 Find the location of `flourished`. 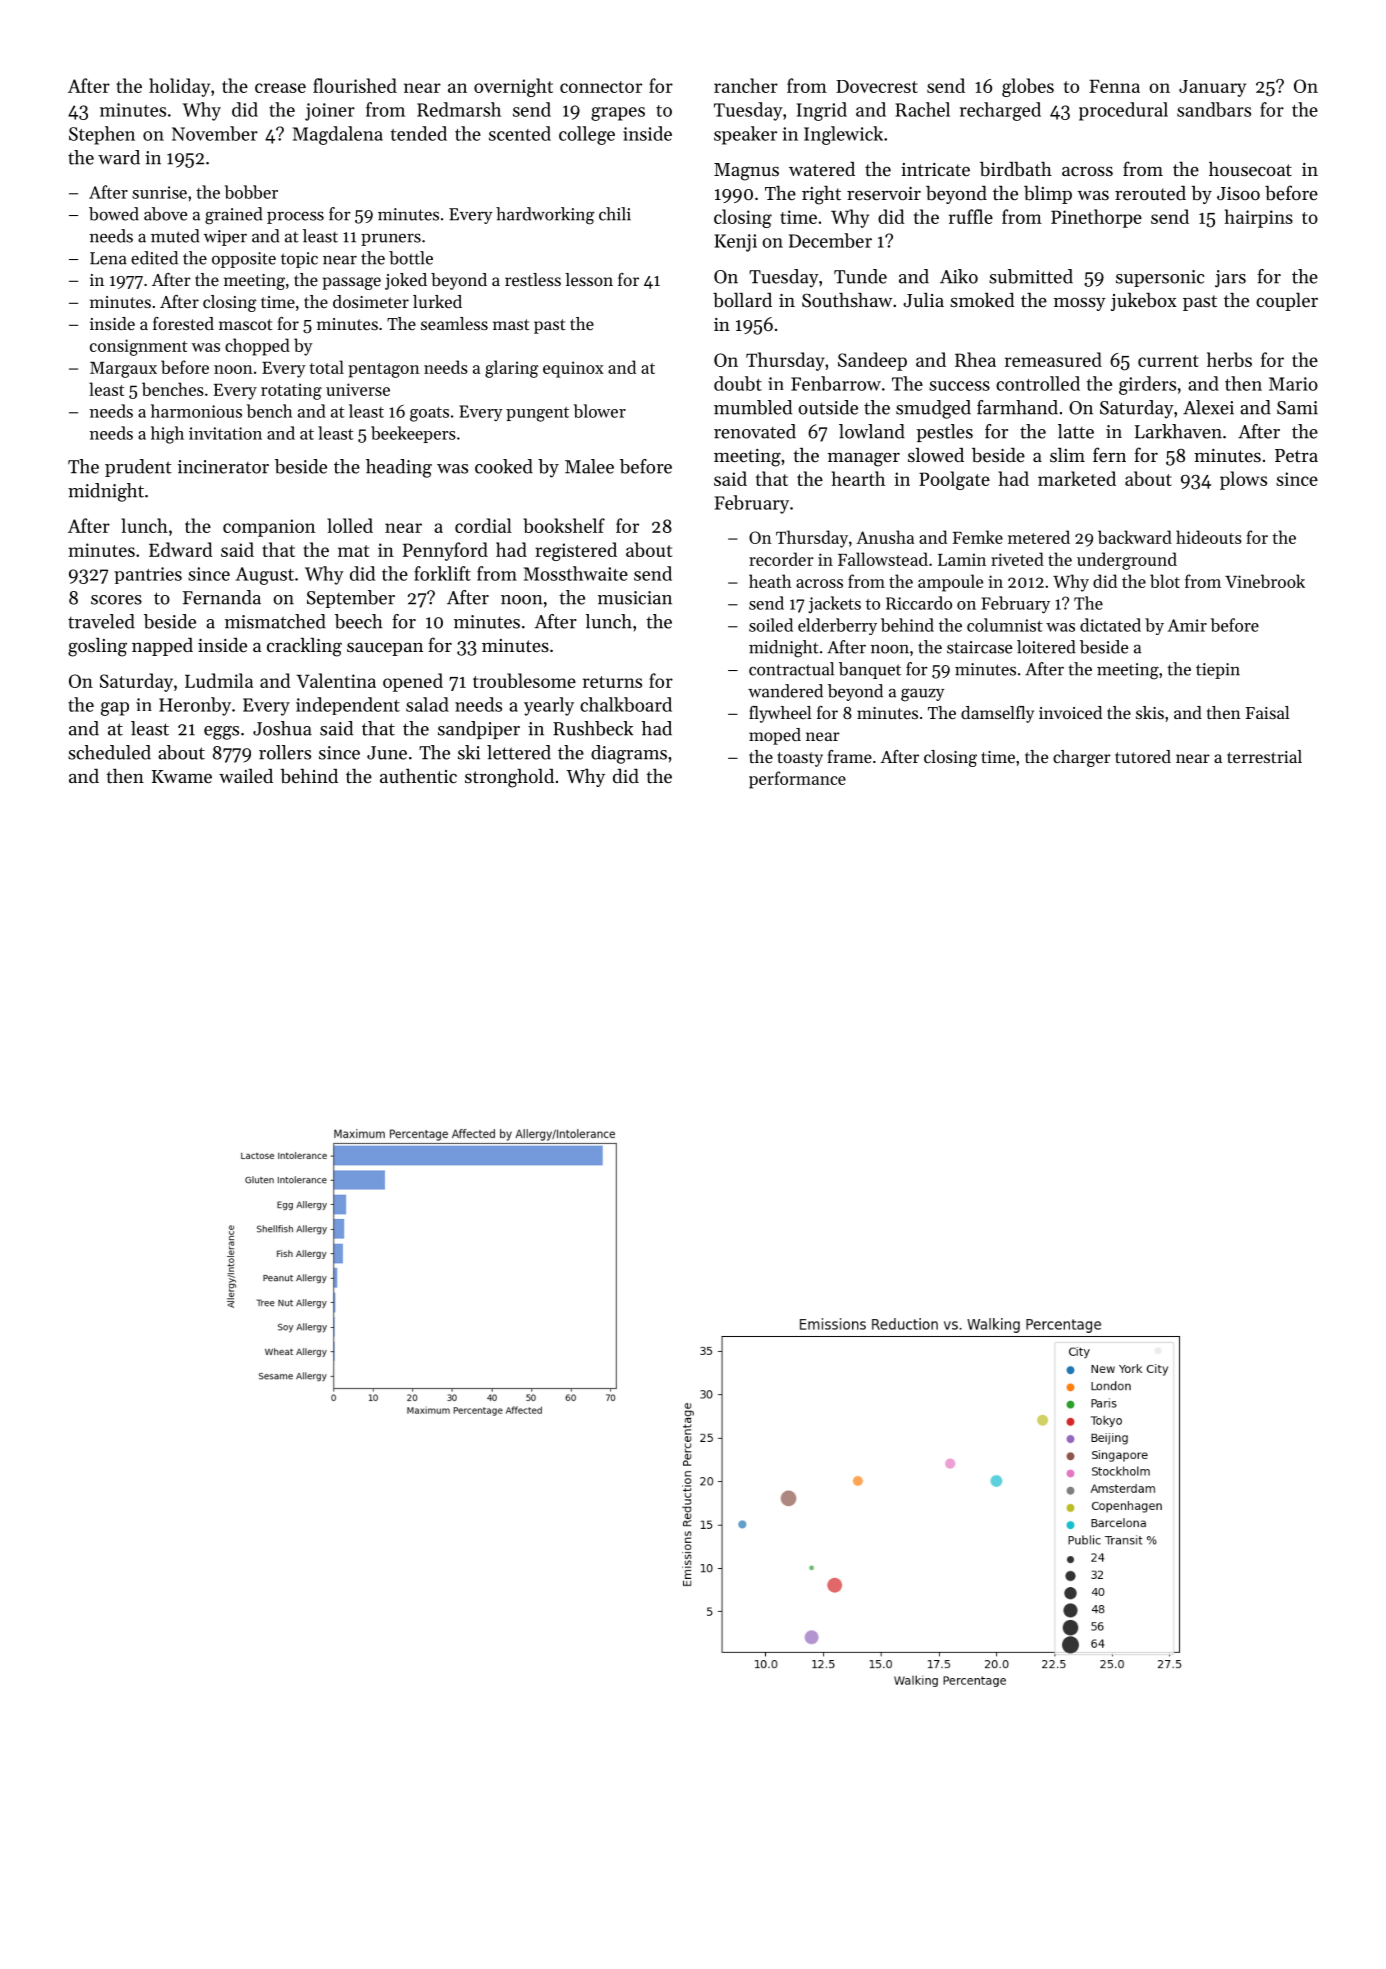

flourished is located at coordinates (355, 85).
